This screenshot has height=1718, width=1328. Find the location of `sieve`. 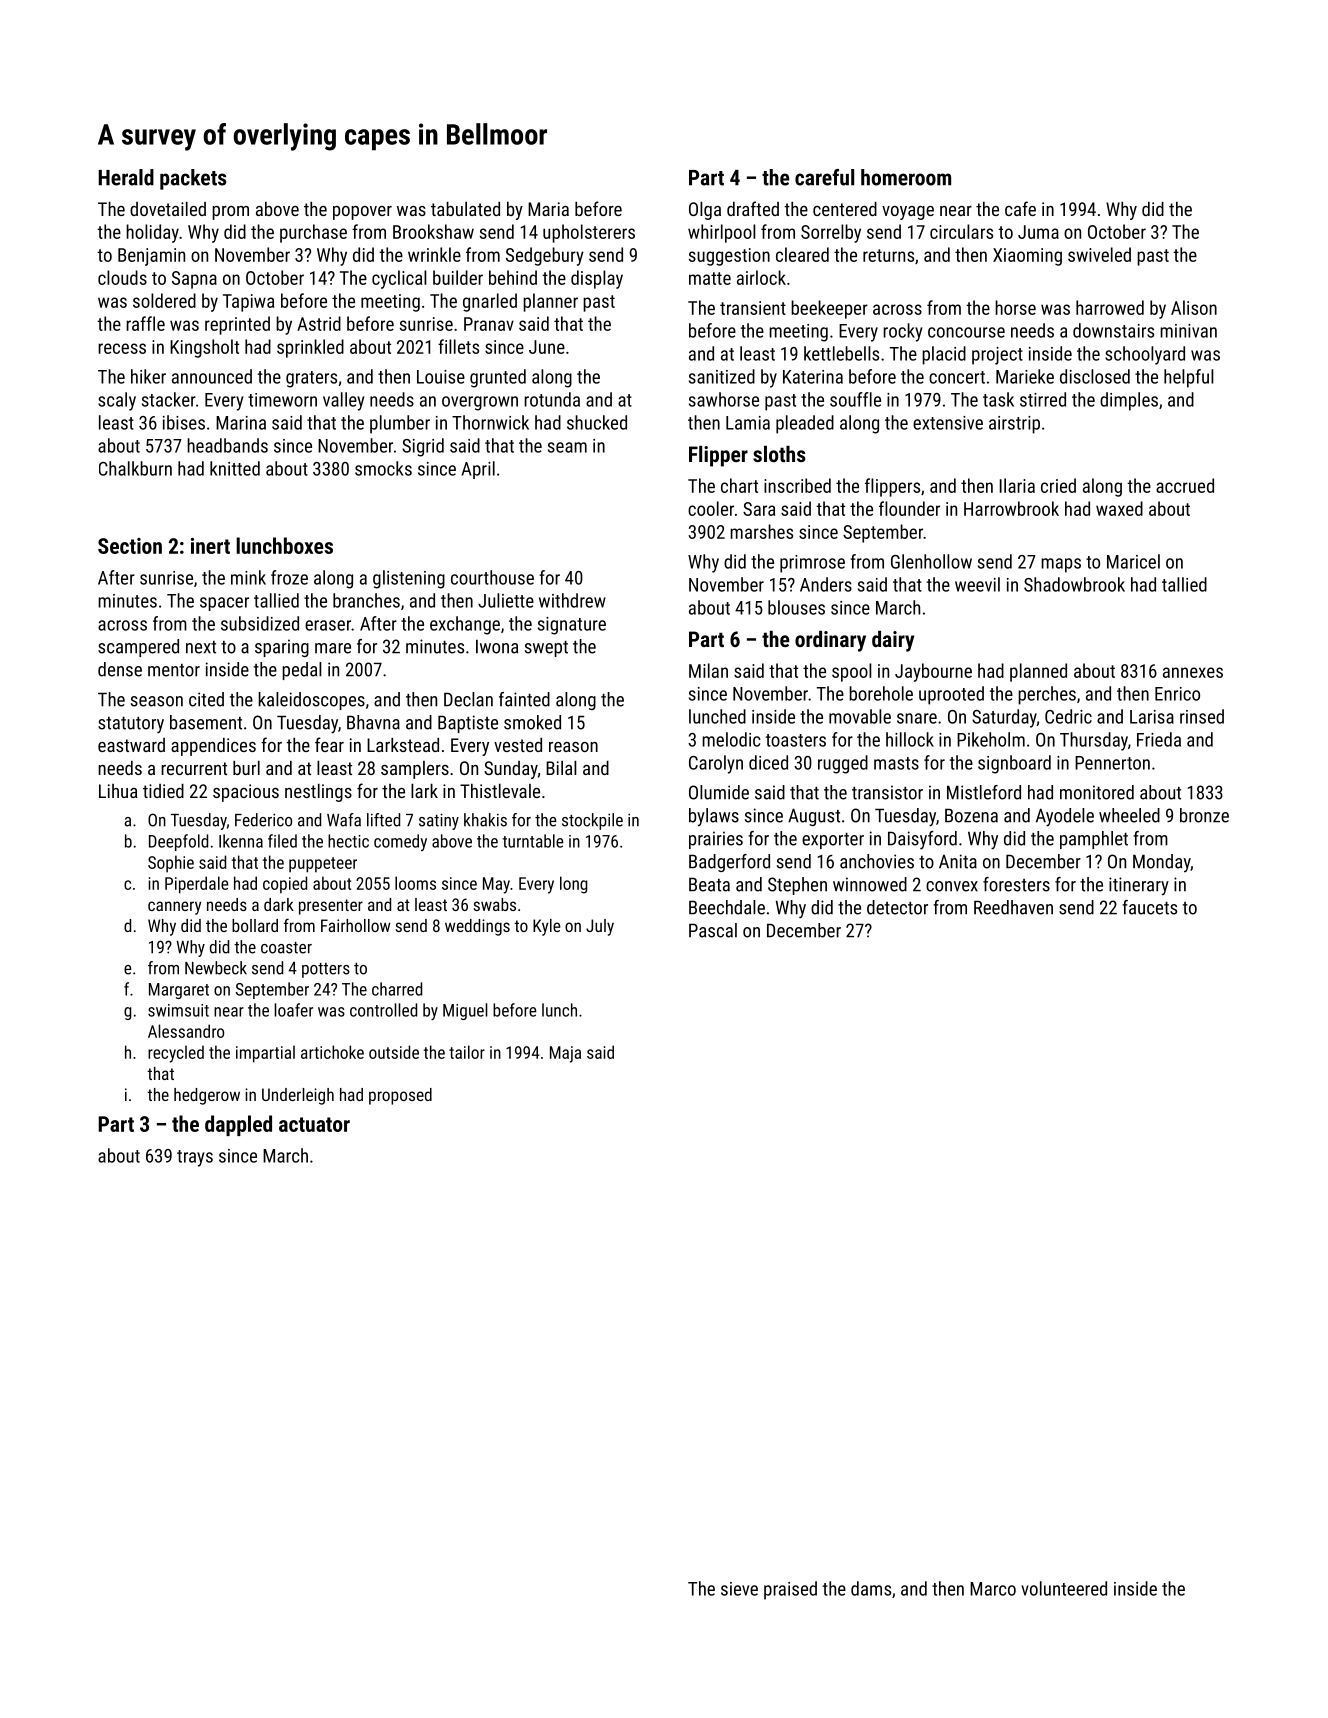

sieve is located at coordinates (739, 1589).
